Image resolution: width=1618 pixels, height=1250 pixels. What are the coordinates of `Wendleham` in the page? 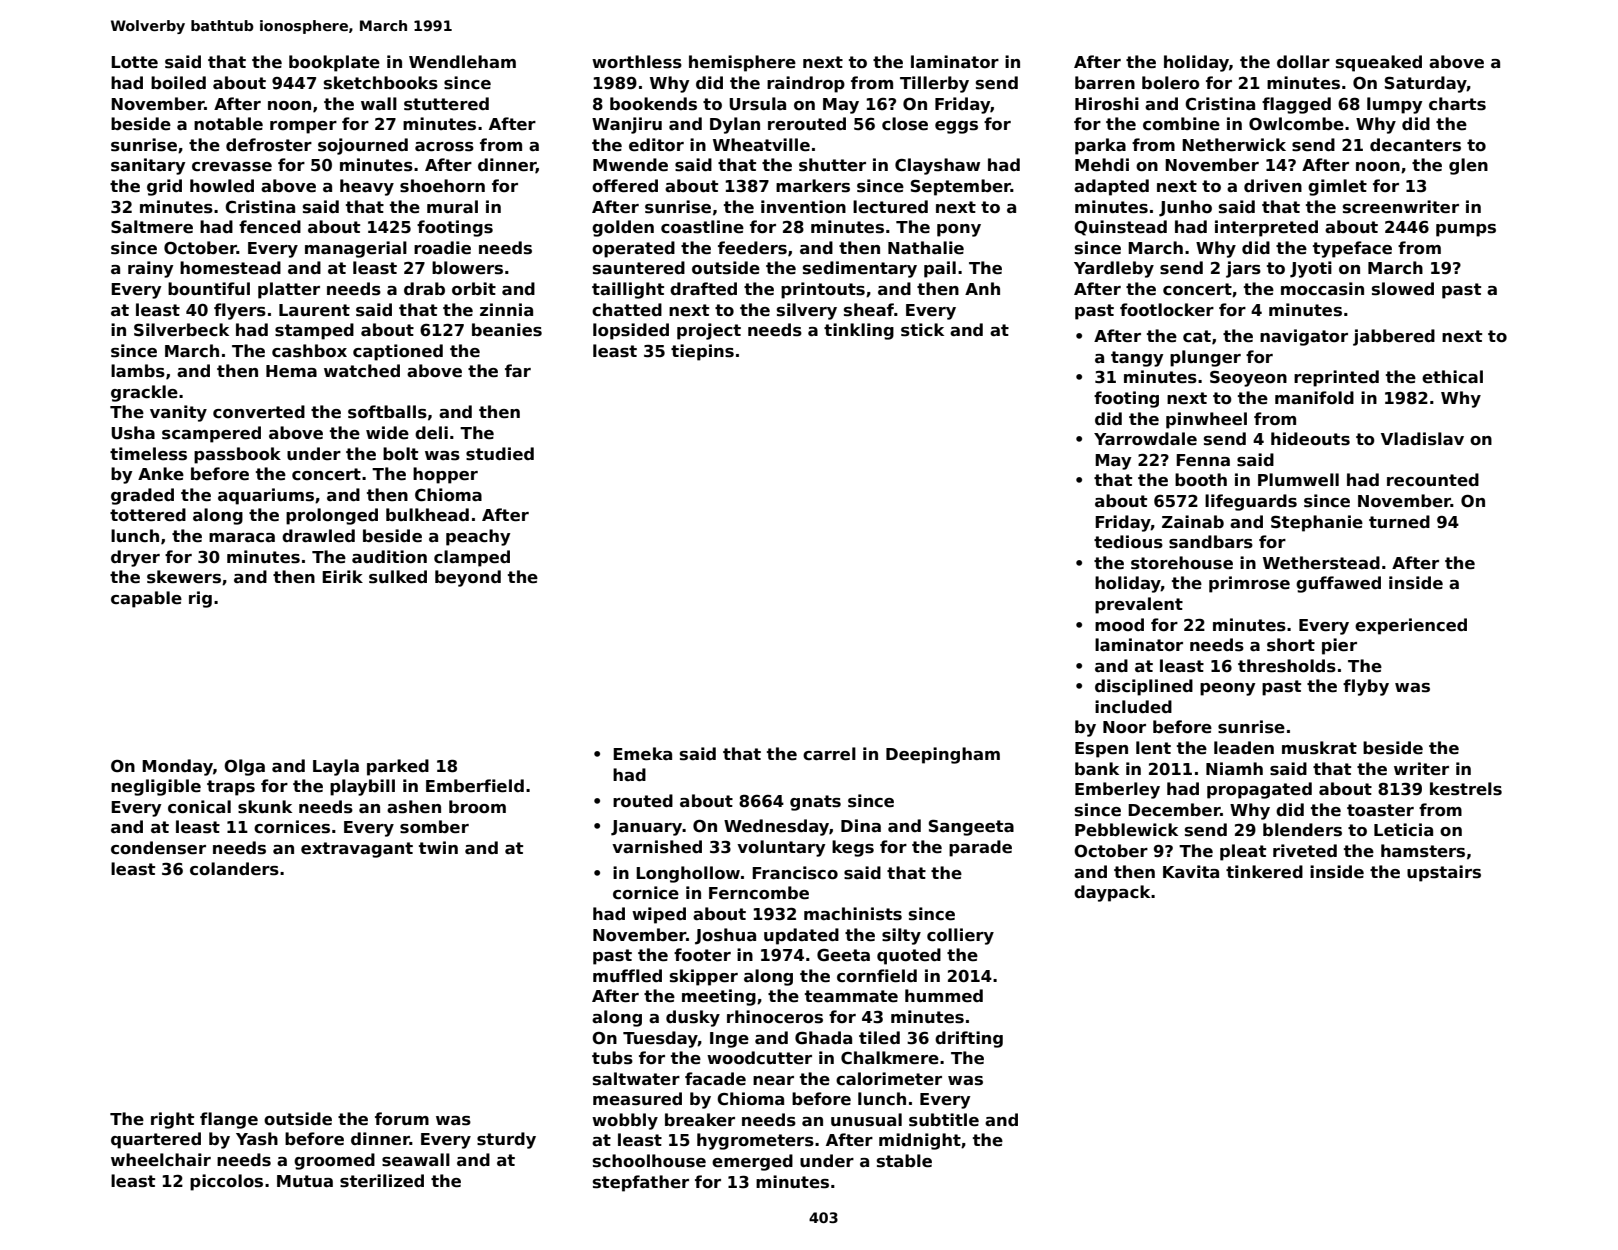 It's located at (462, 62).
